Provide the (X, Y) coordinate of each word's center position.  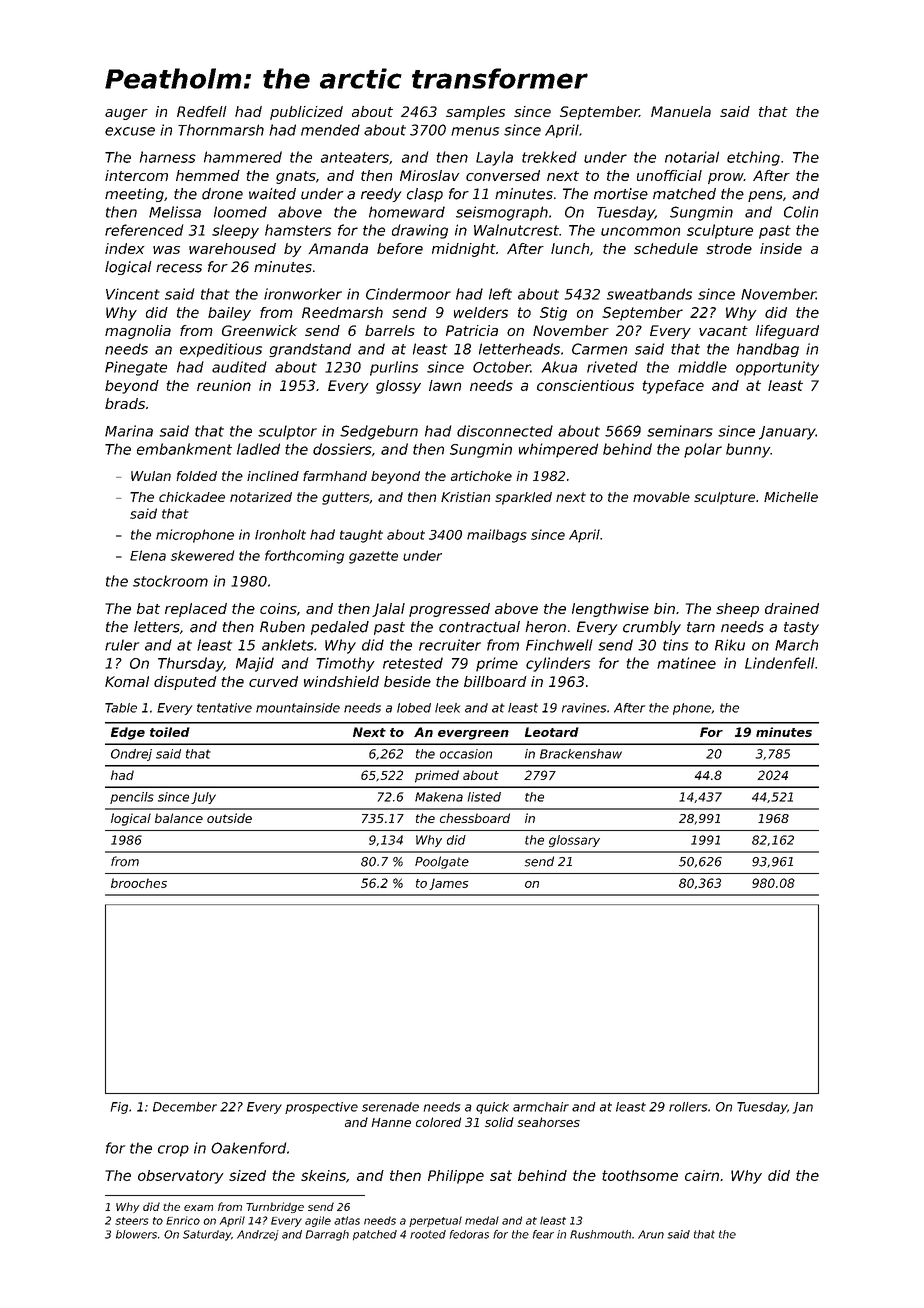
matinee (686, 663)
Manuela (681, 111)
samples (475, 113)
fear (543, 1234)
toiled (170, 732)
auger (126, 114)
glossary (574, 841)
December (185, 1107)
